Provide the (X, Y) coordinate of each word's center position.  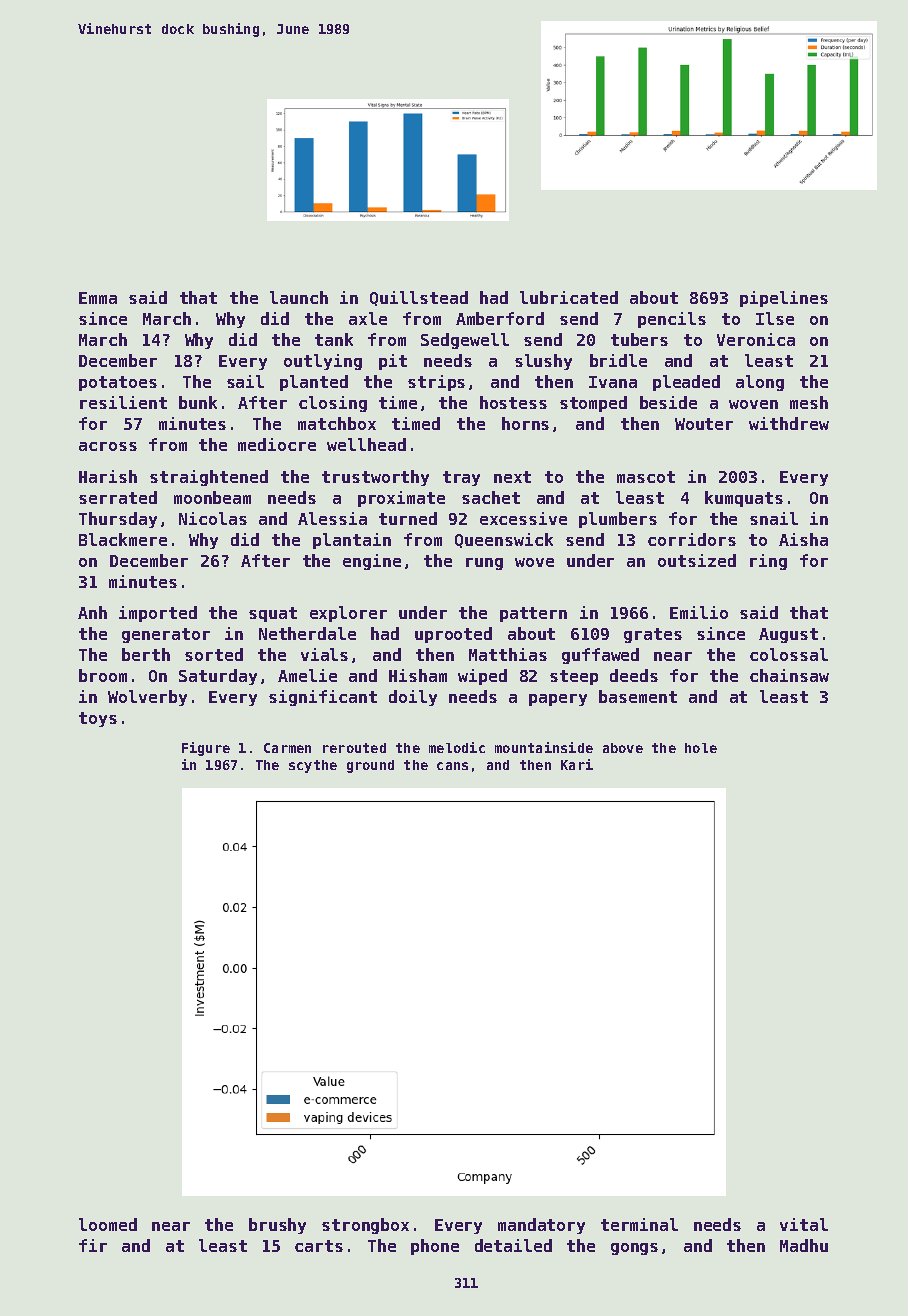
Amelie (307, 675)
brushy (277, 1226)
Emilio (699, 612)
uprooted (453, 635)
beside (668, 402)
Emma (98, 298)
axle (368, 318)
